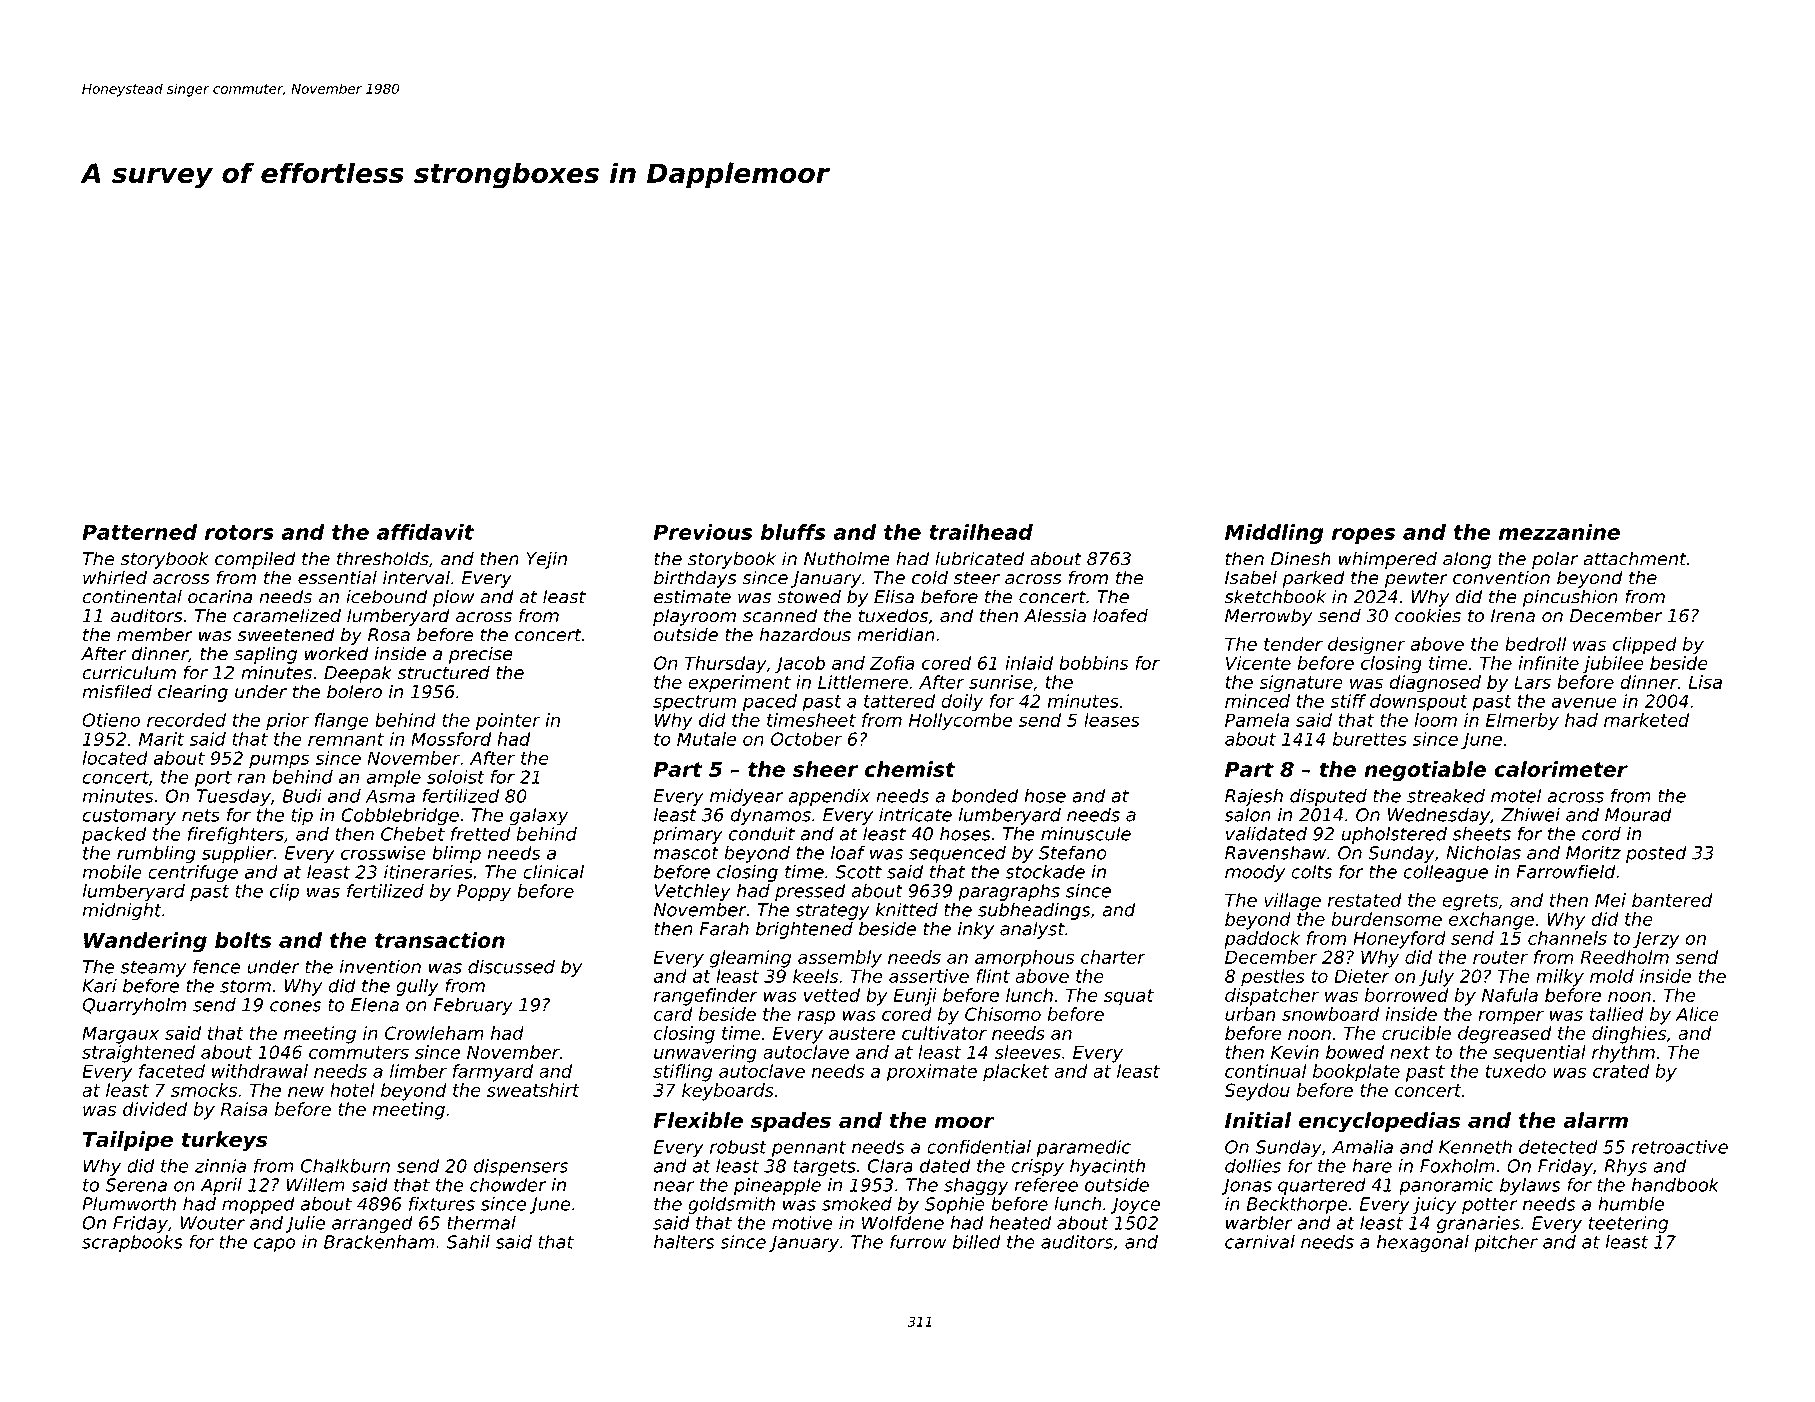 The height and width of the document is (1402, 1815). Describe the element at coordinates (1672, 900) in the document. I see `bantered` at that location.
